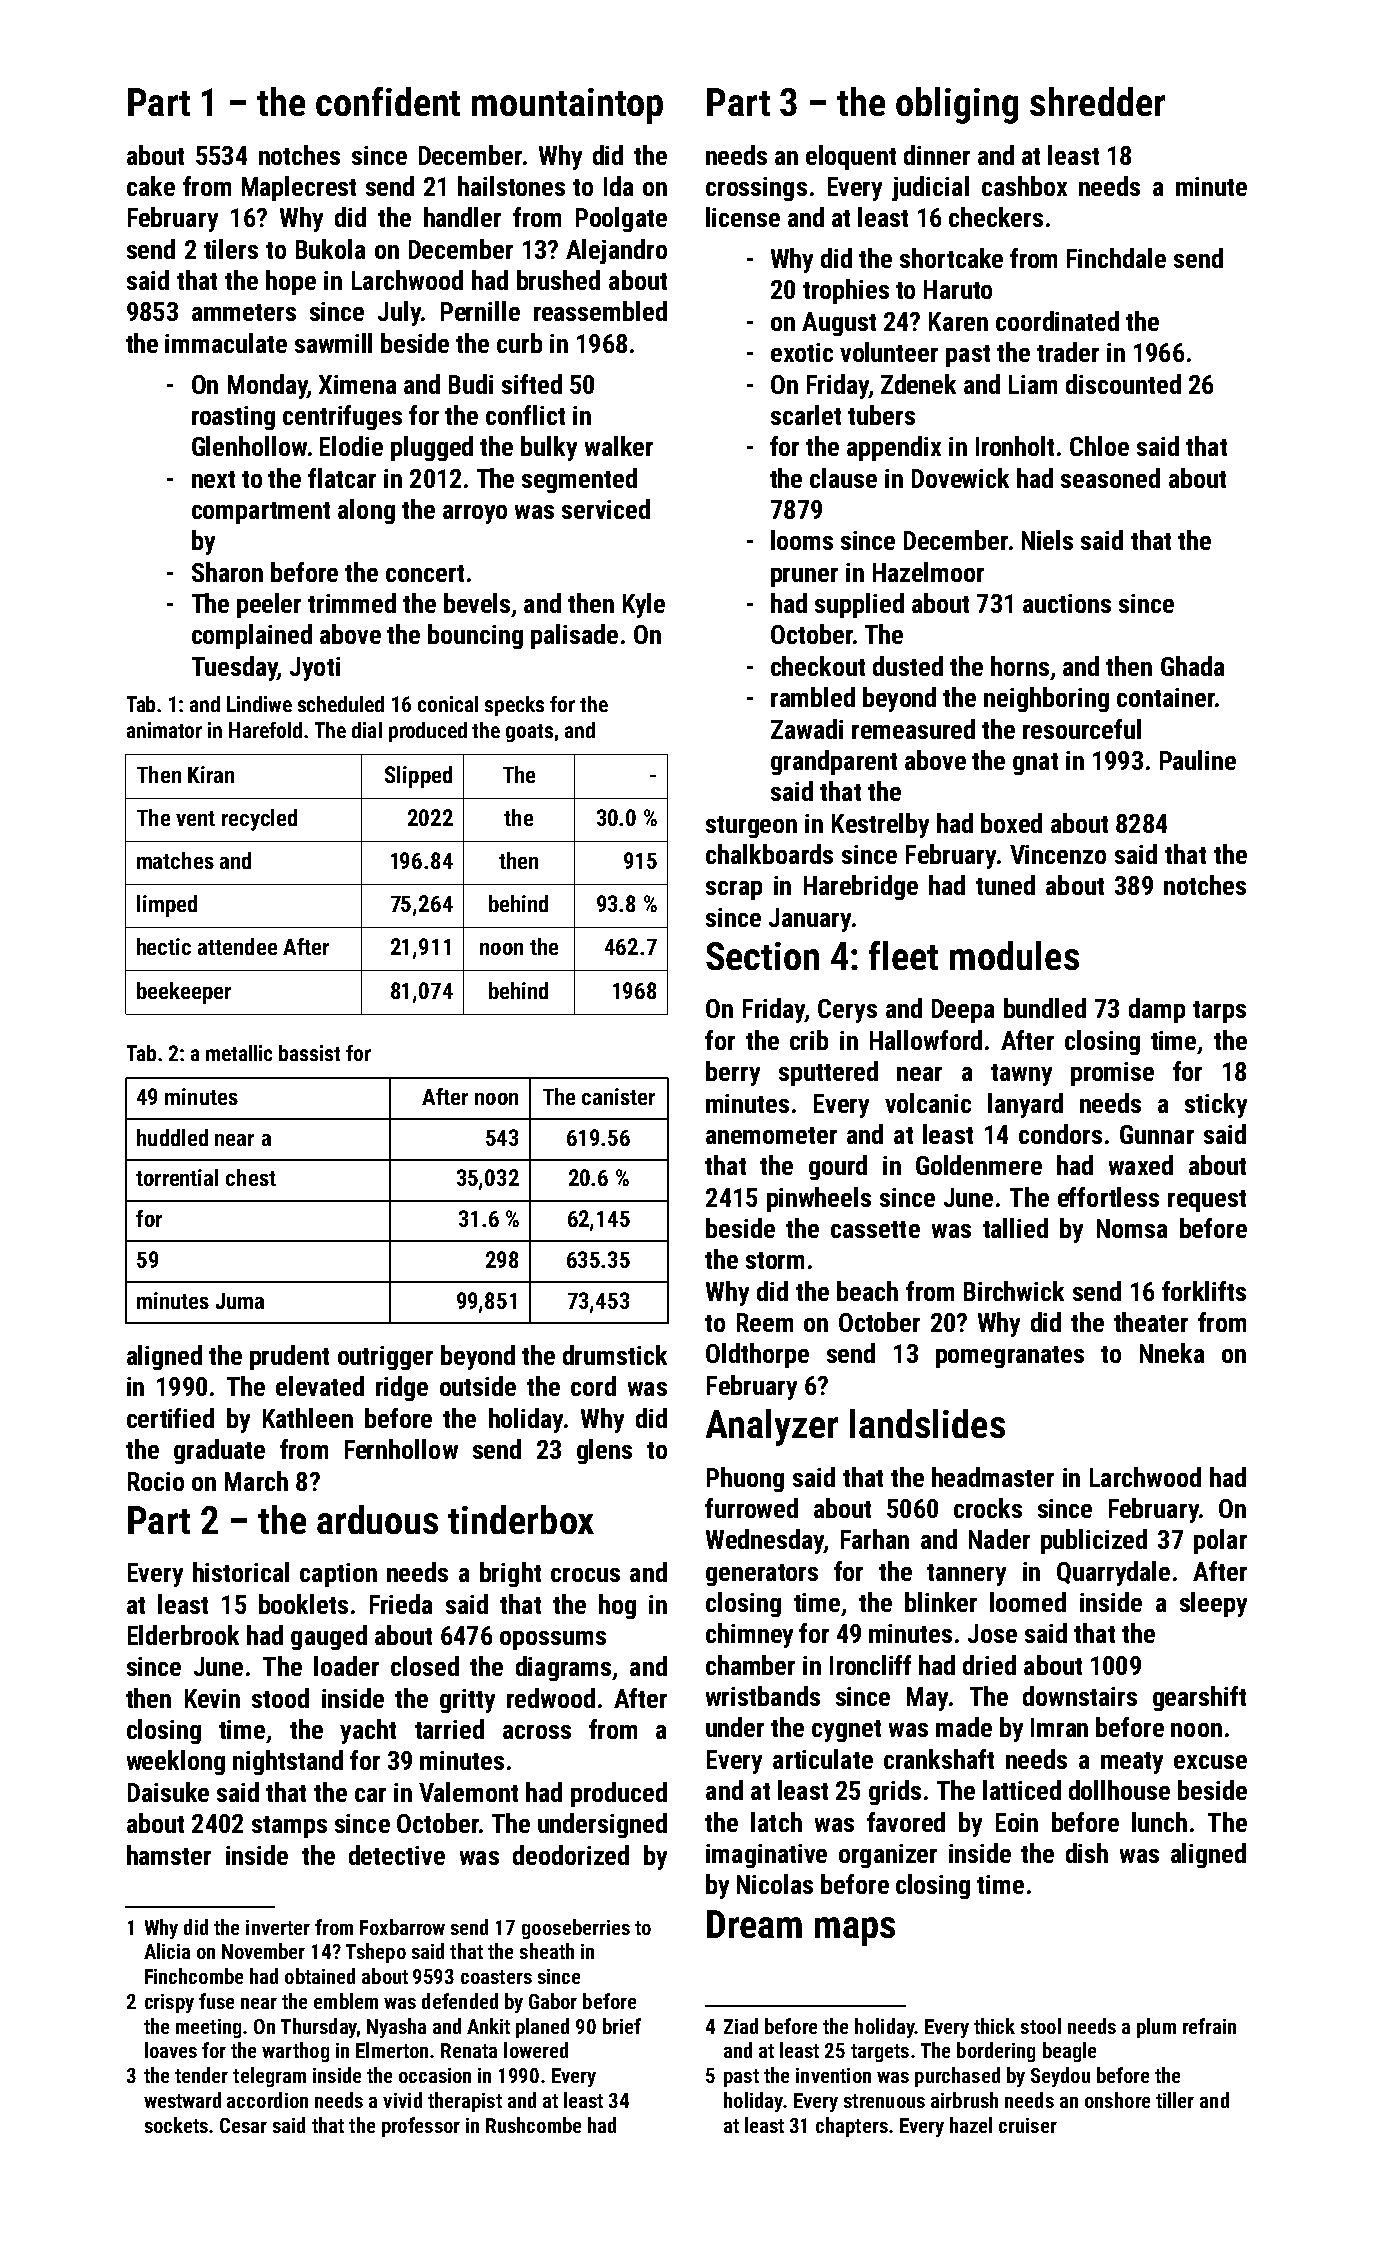  Describe the element at coordinates (243, 2125) in the page. I see `Cesar` at that location.
